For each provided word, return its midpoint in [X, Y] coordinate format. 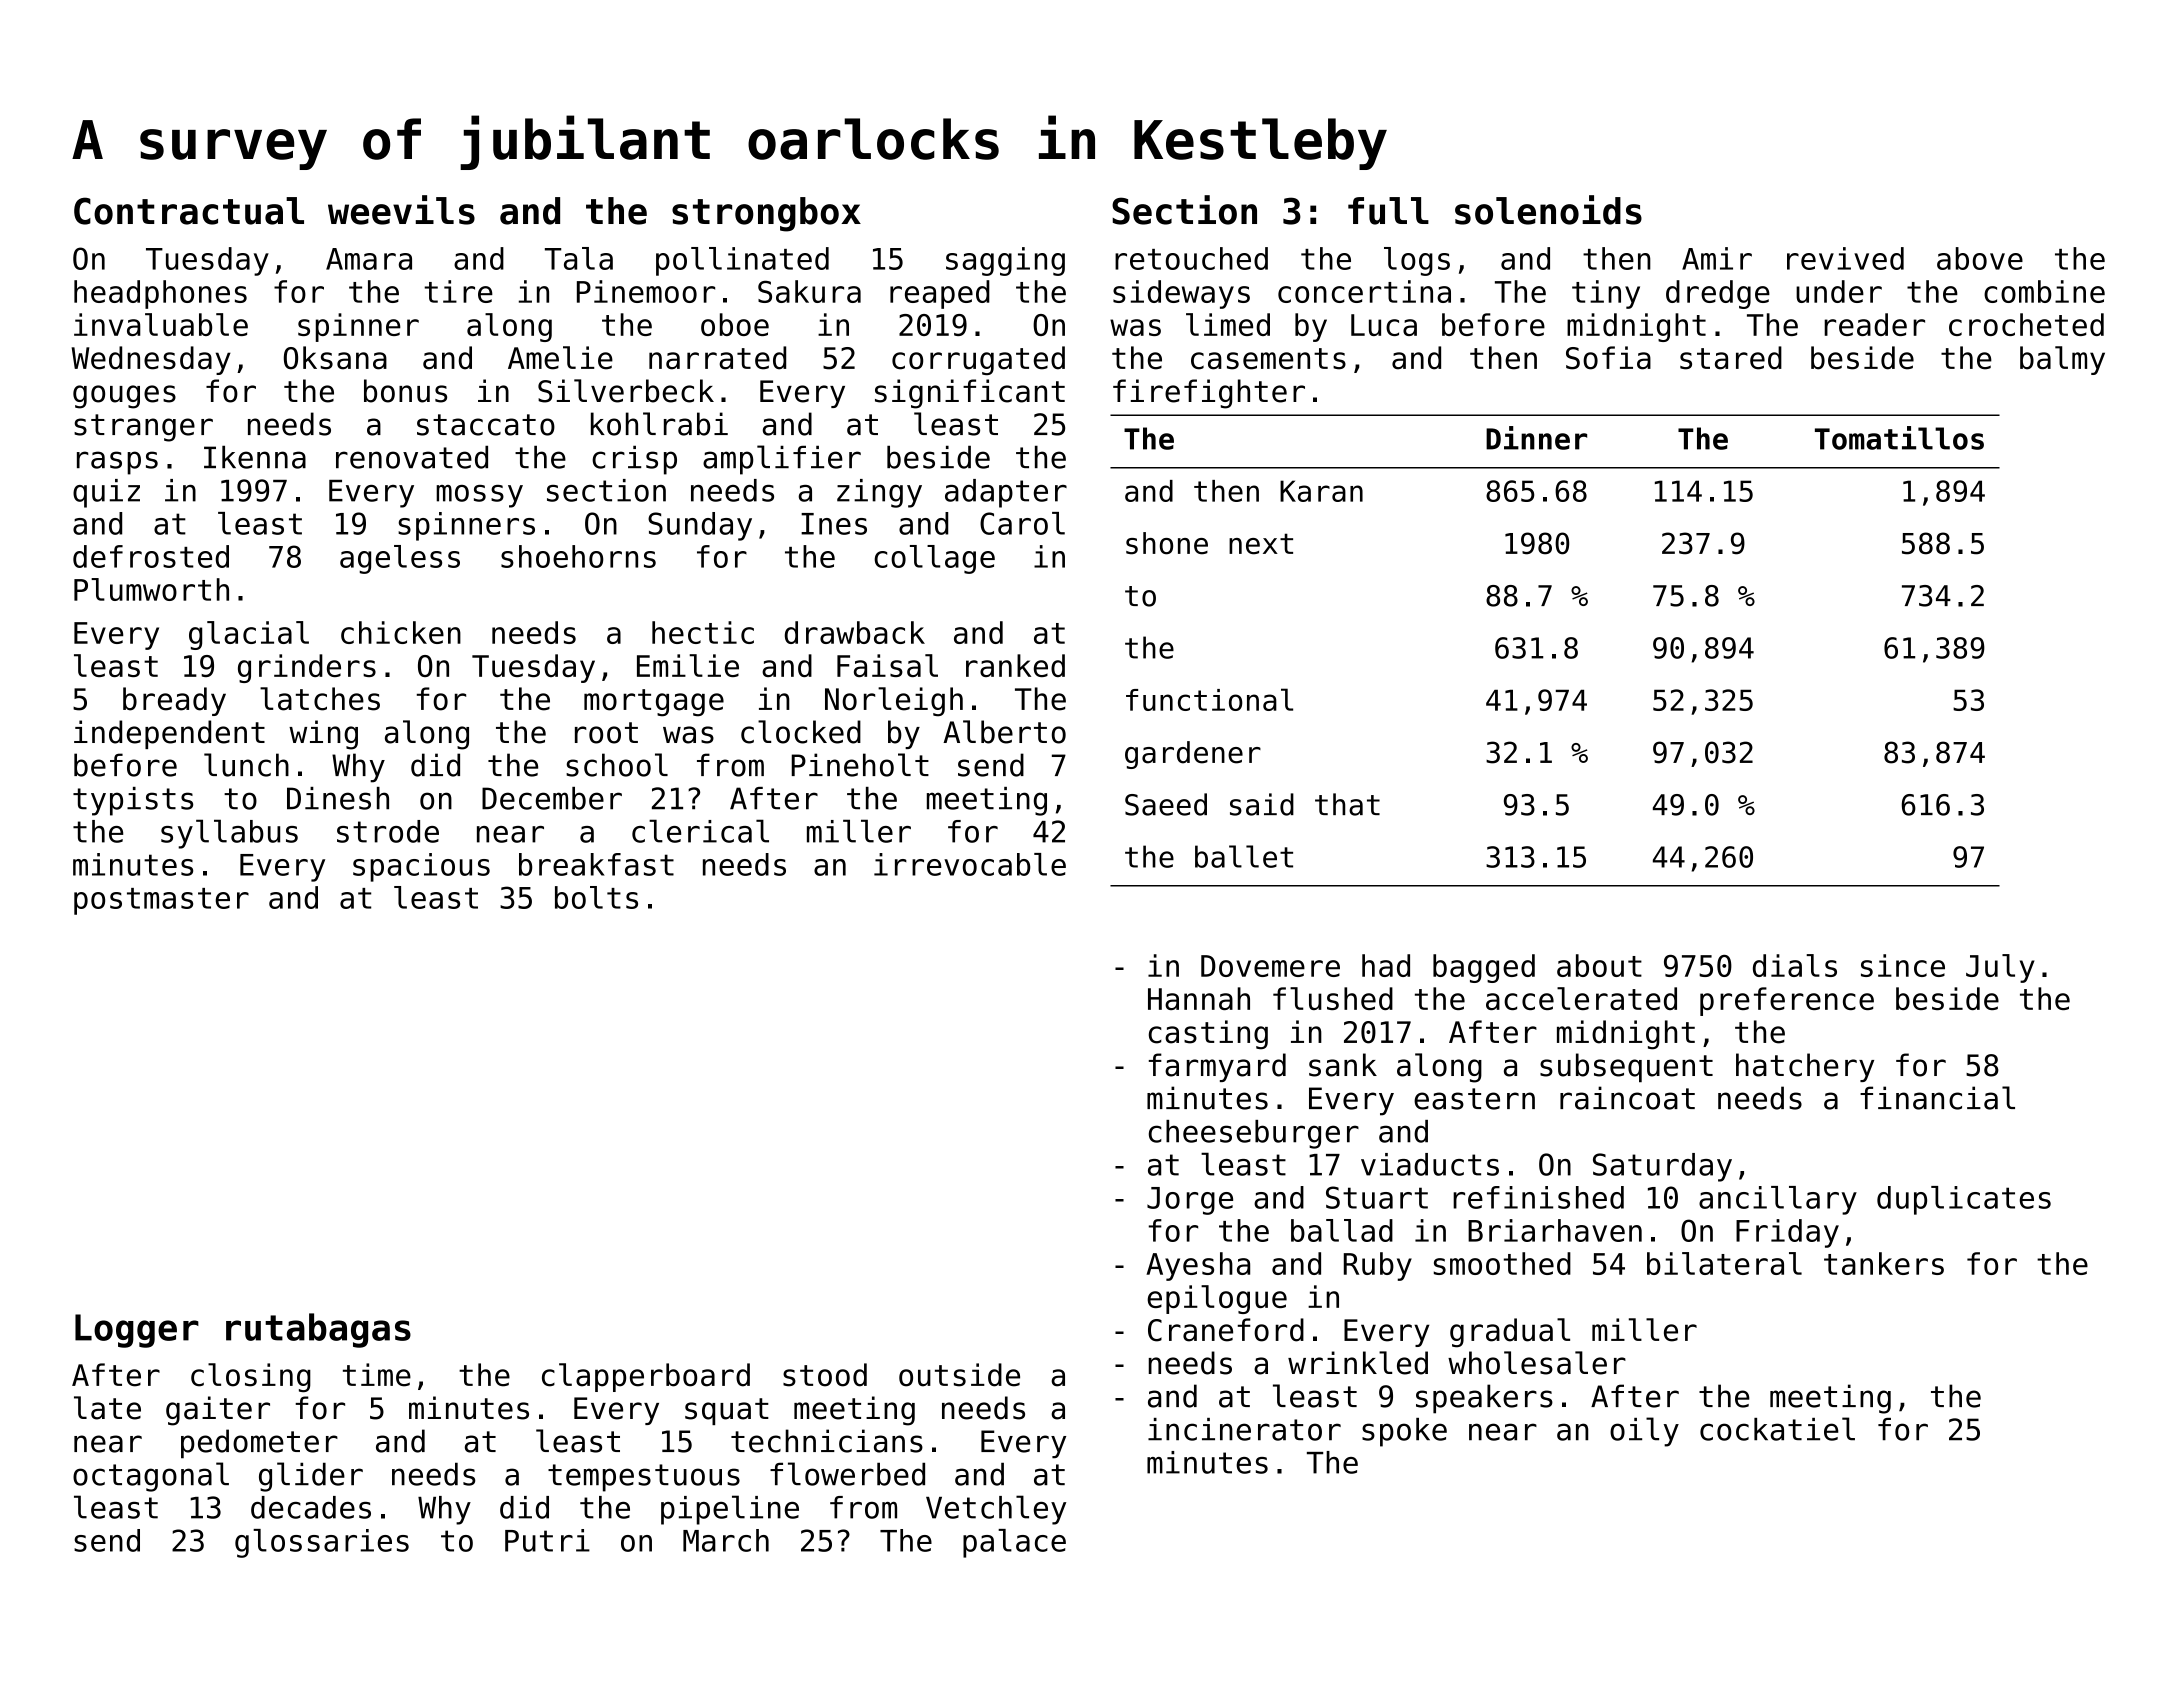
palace [1014, 1543]
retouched [1191, 258]
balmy [2062, 360]
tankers [1884, 1263]
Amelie [560, 358]
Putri [547, 1540]
